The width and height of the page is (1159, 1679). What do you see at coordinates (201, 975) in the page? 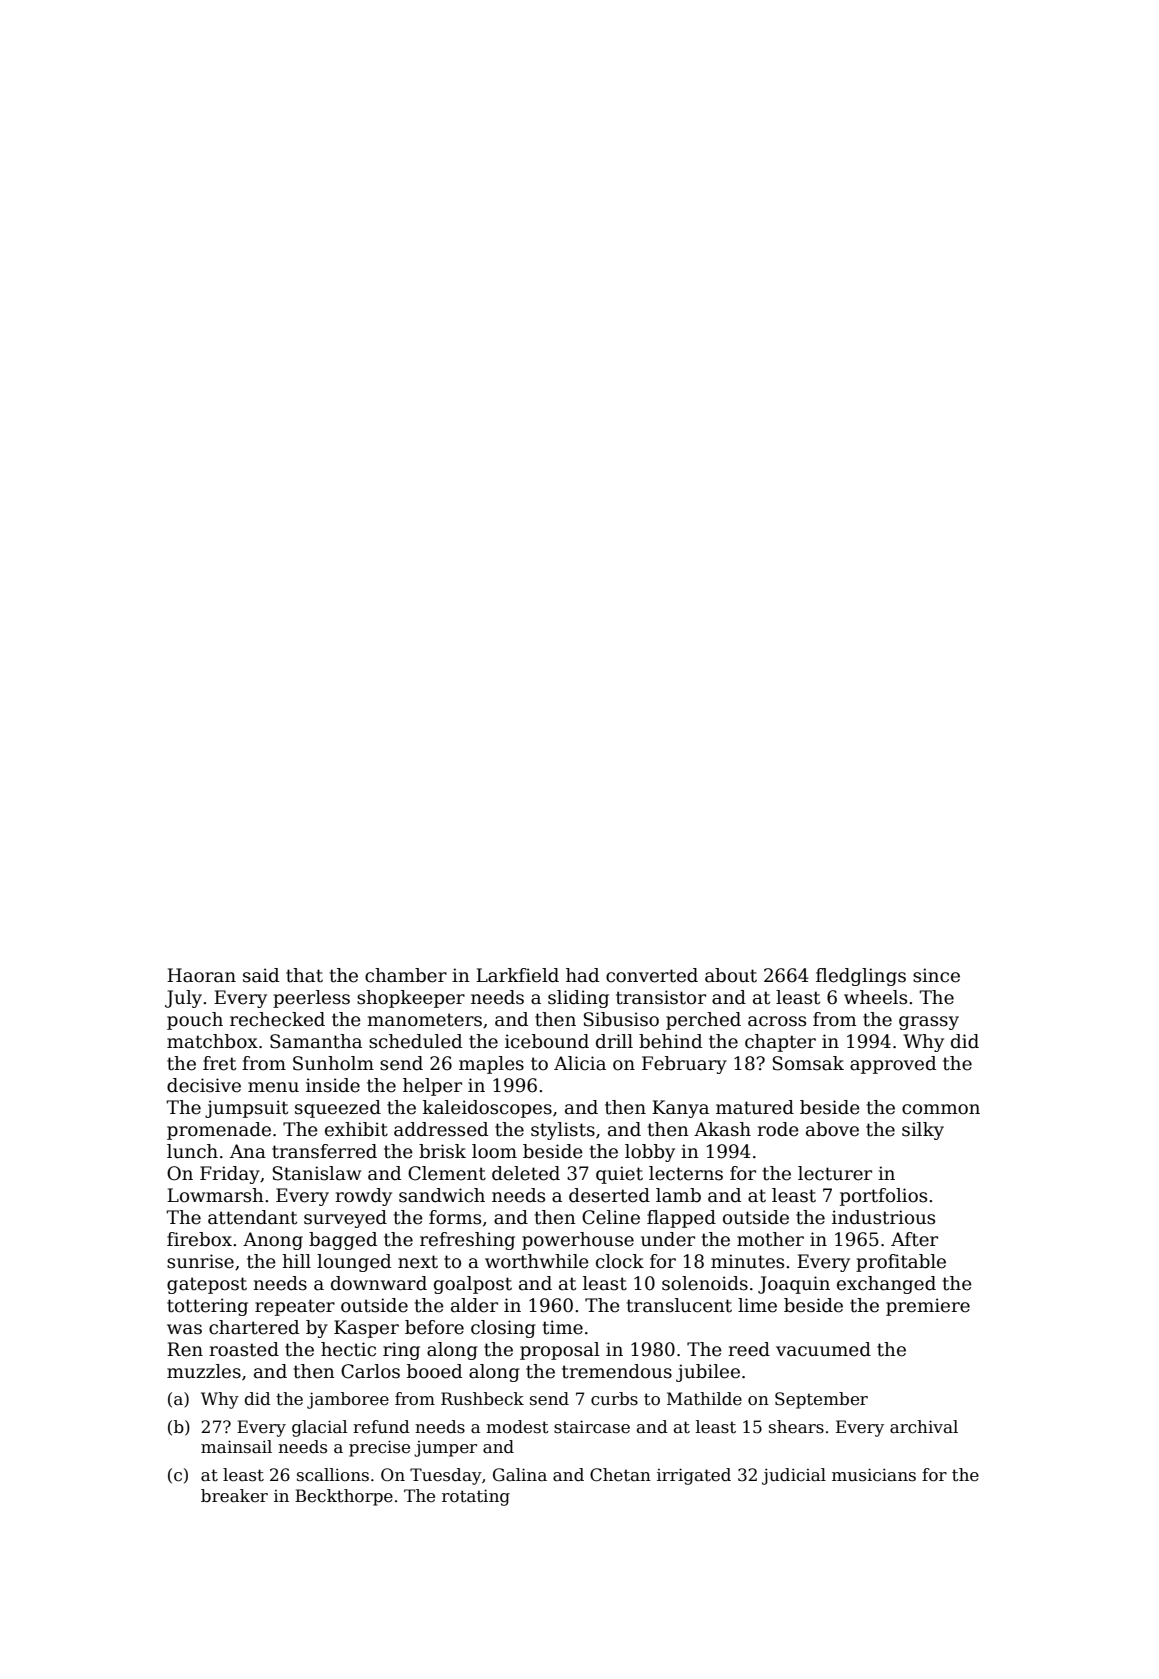
I see `Haoran` at bounding box center [201, 975].
